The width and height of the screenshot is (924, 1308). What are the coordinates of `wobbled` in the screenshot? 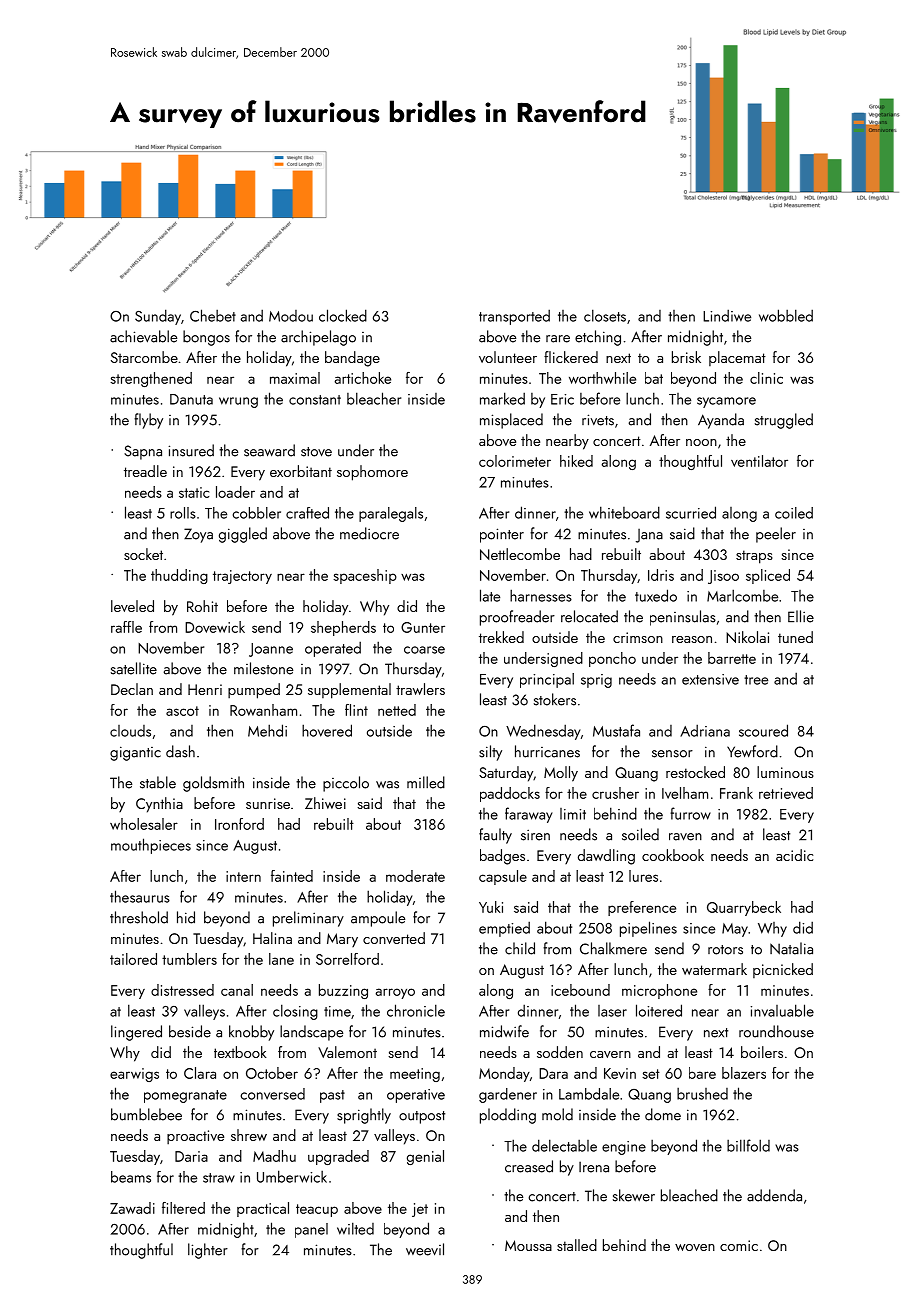 It's located at (786, 315).
